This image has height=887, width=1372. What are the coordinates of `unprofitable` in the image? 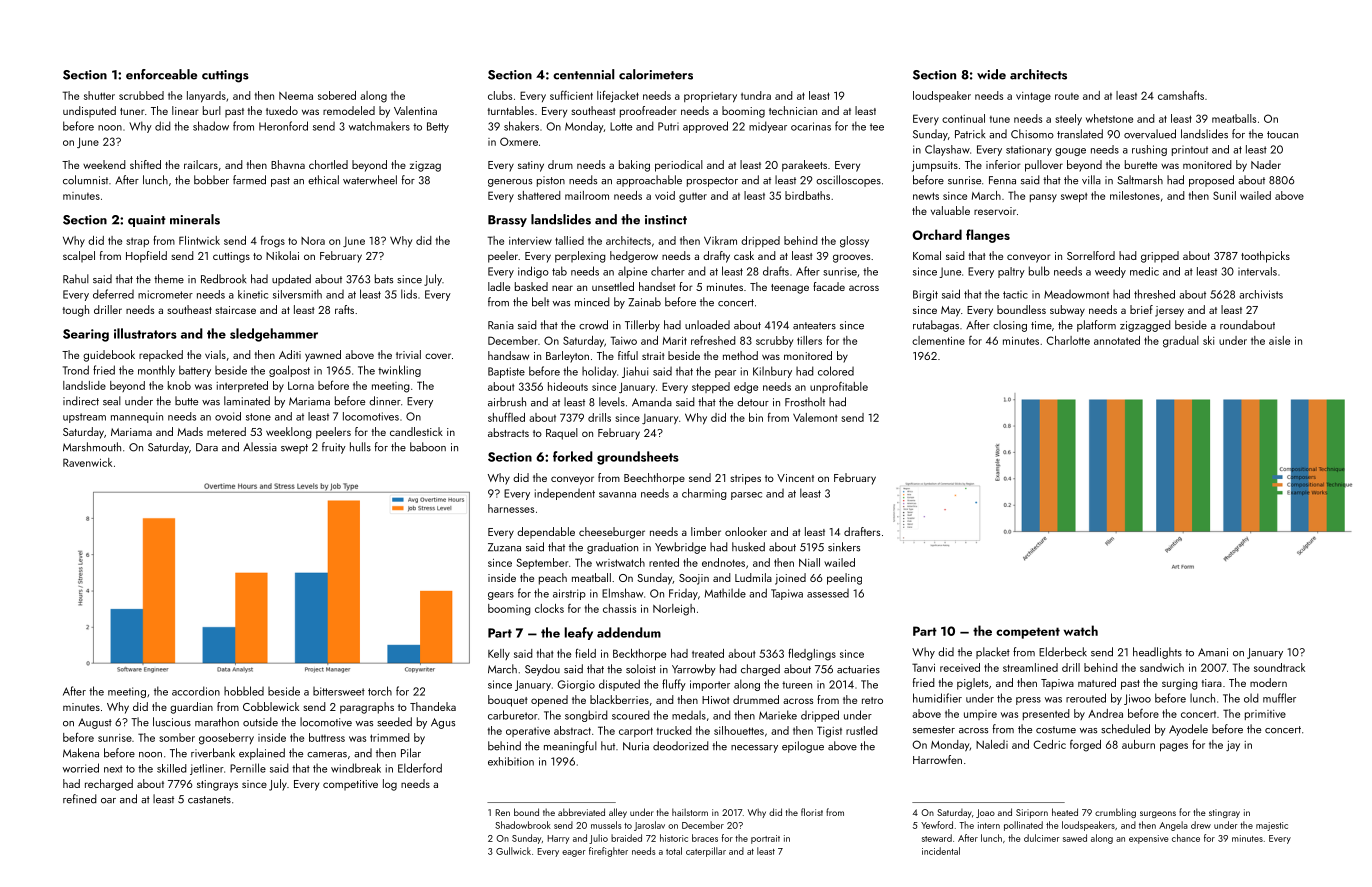 It's located at (839, 387).
